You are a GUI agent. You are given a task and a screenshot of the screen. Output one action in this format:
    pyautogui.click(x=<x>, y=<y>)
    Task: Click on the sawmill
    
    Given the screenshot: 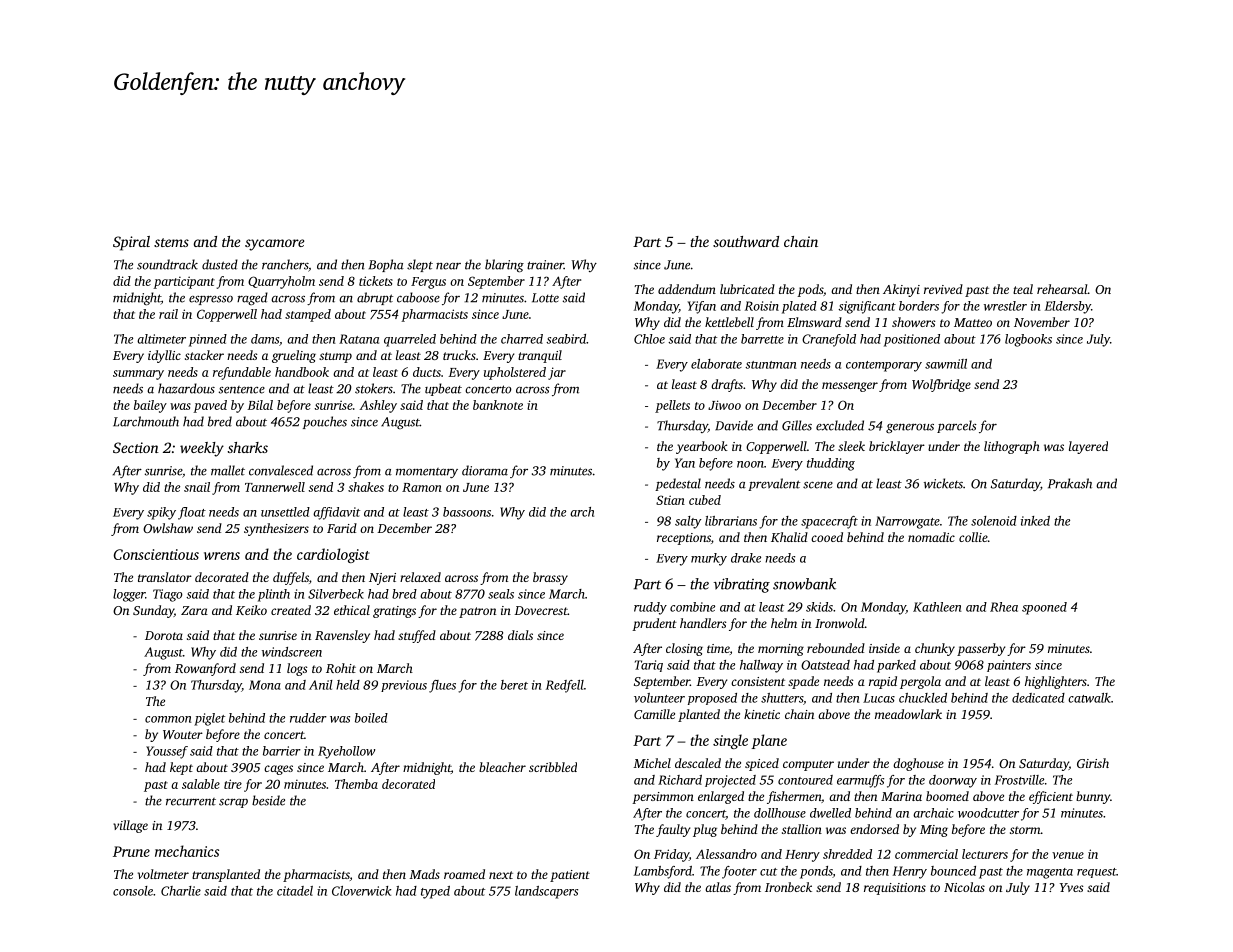 What is the action you would take?
    pyautogui.click(x=946, y=364)
